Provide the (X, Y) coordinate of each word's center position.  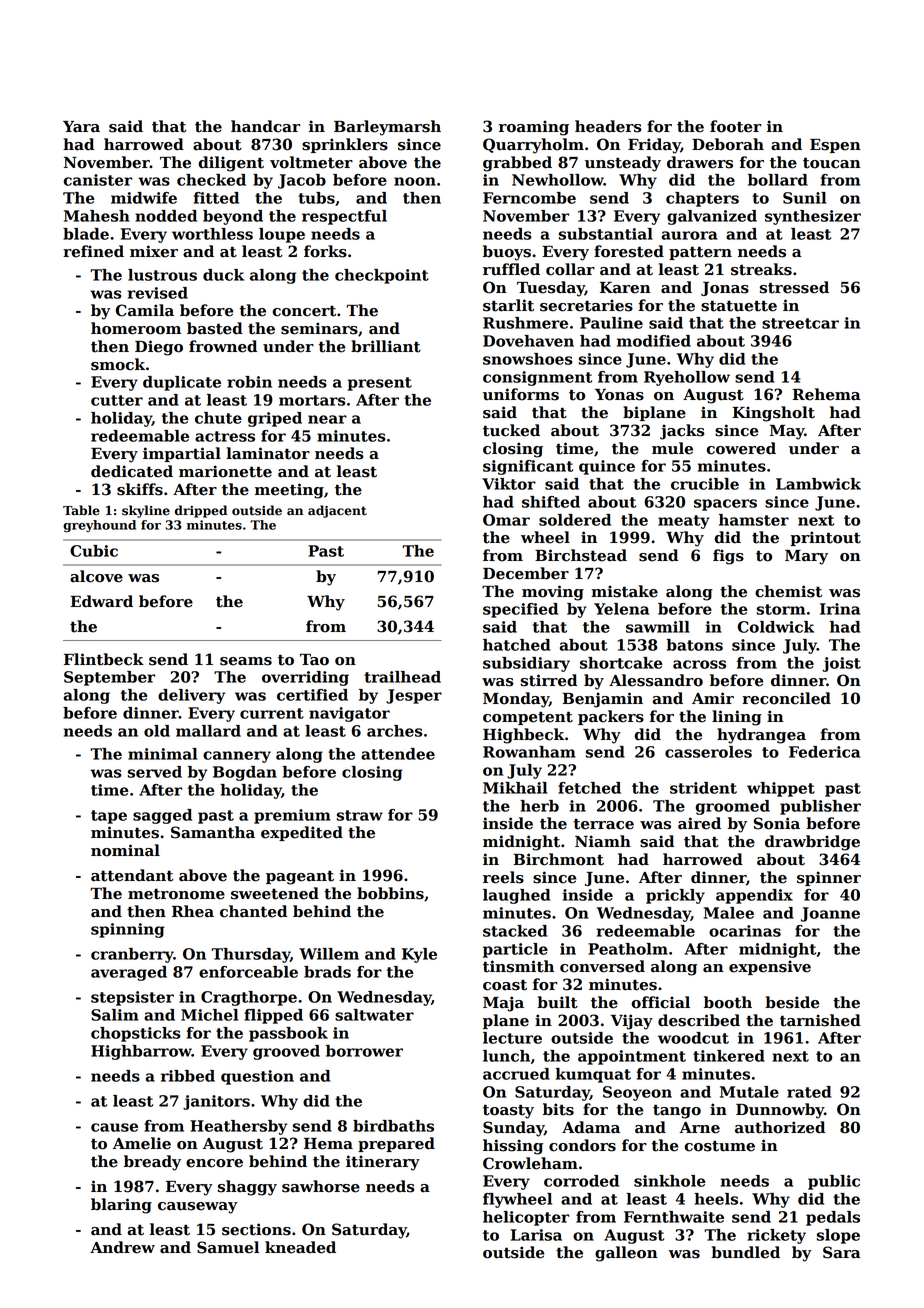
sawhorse (321, 1186)
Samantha (213, 832)
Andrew (122, 1247)
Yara (81, 127)
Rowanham (529, 752)
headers (608, 126)
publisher (820, 807)
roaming (534, 128)
